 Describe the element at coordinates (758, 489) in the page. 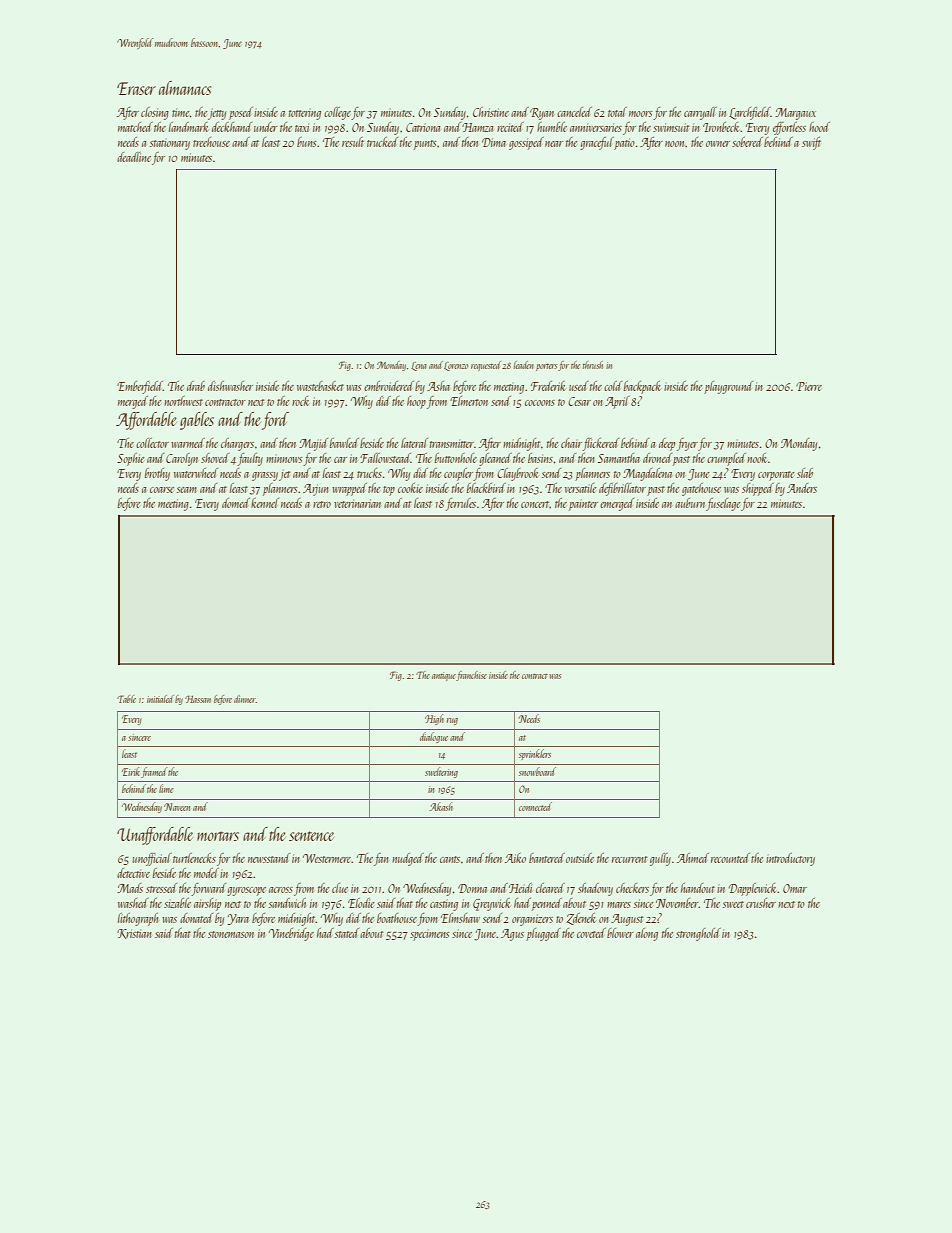

I see `shipped` at that location.
